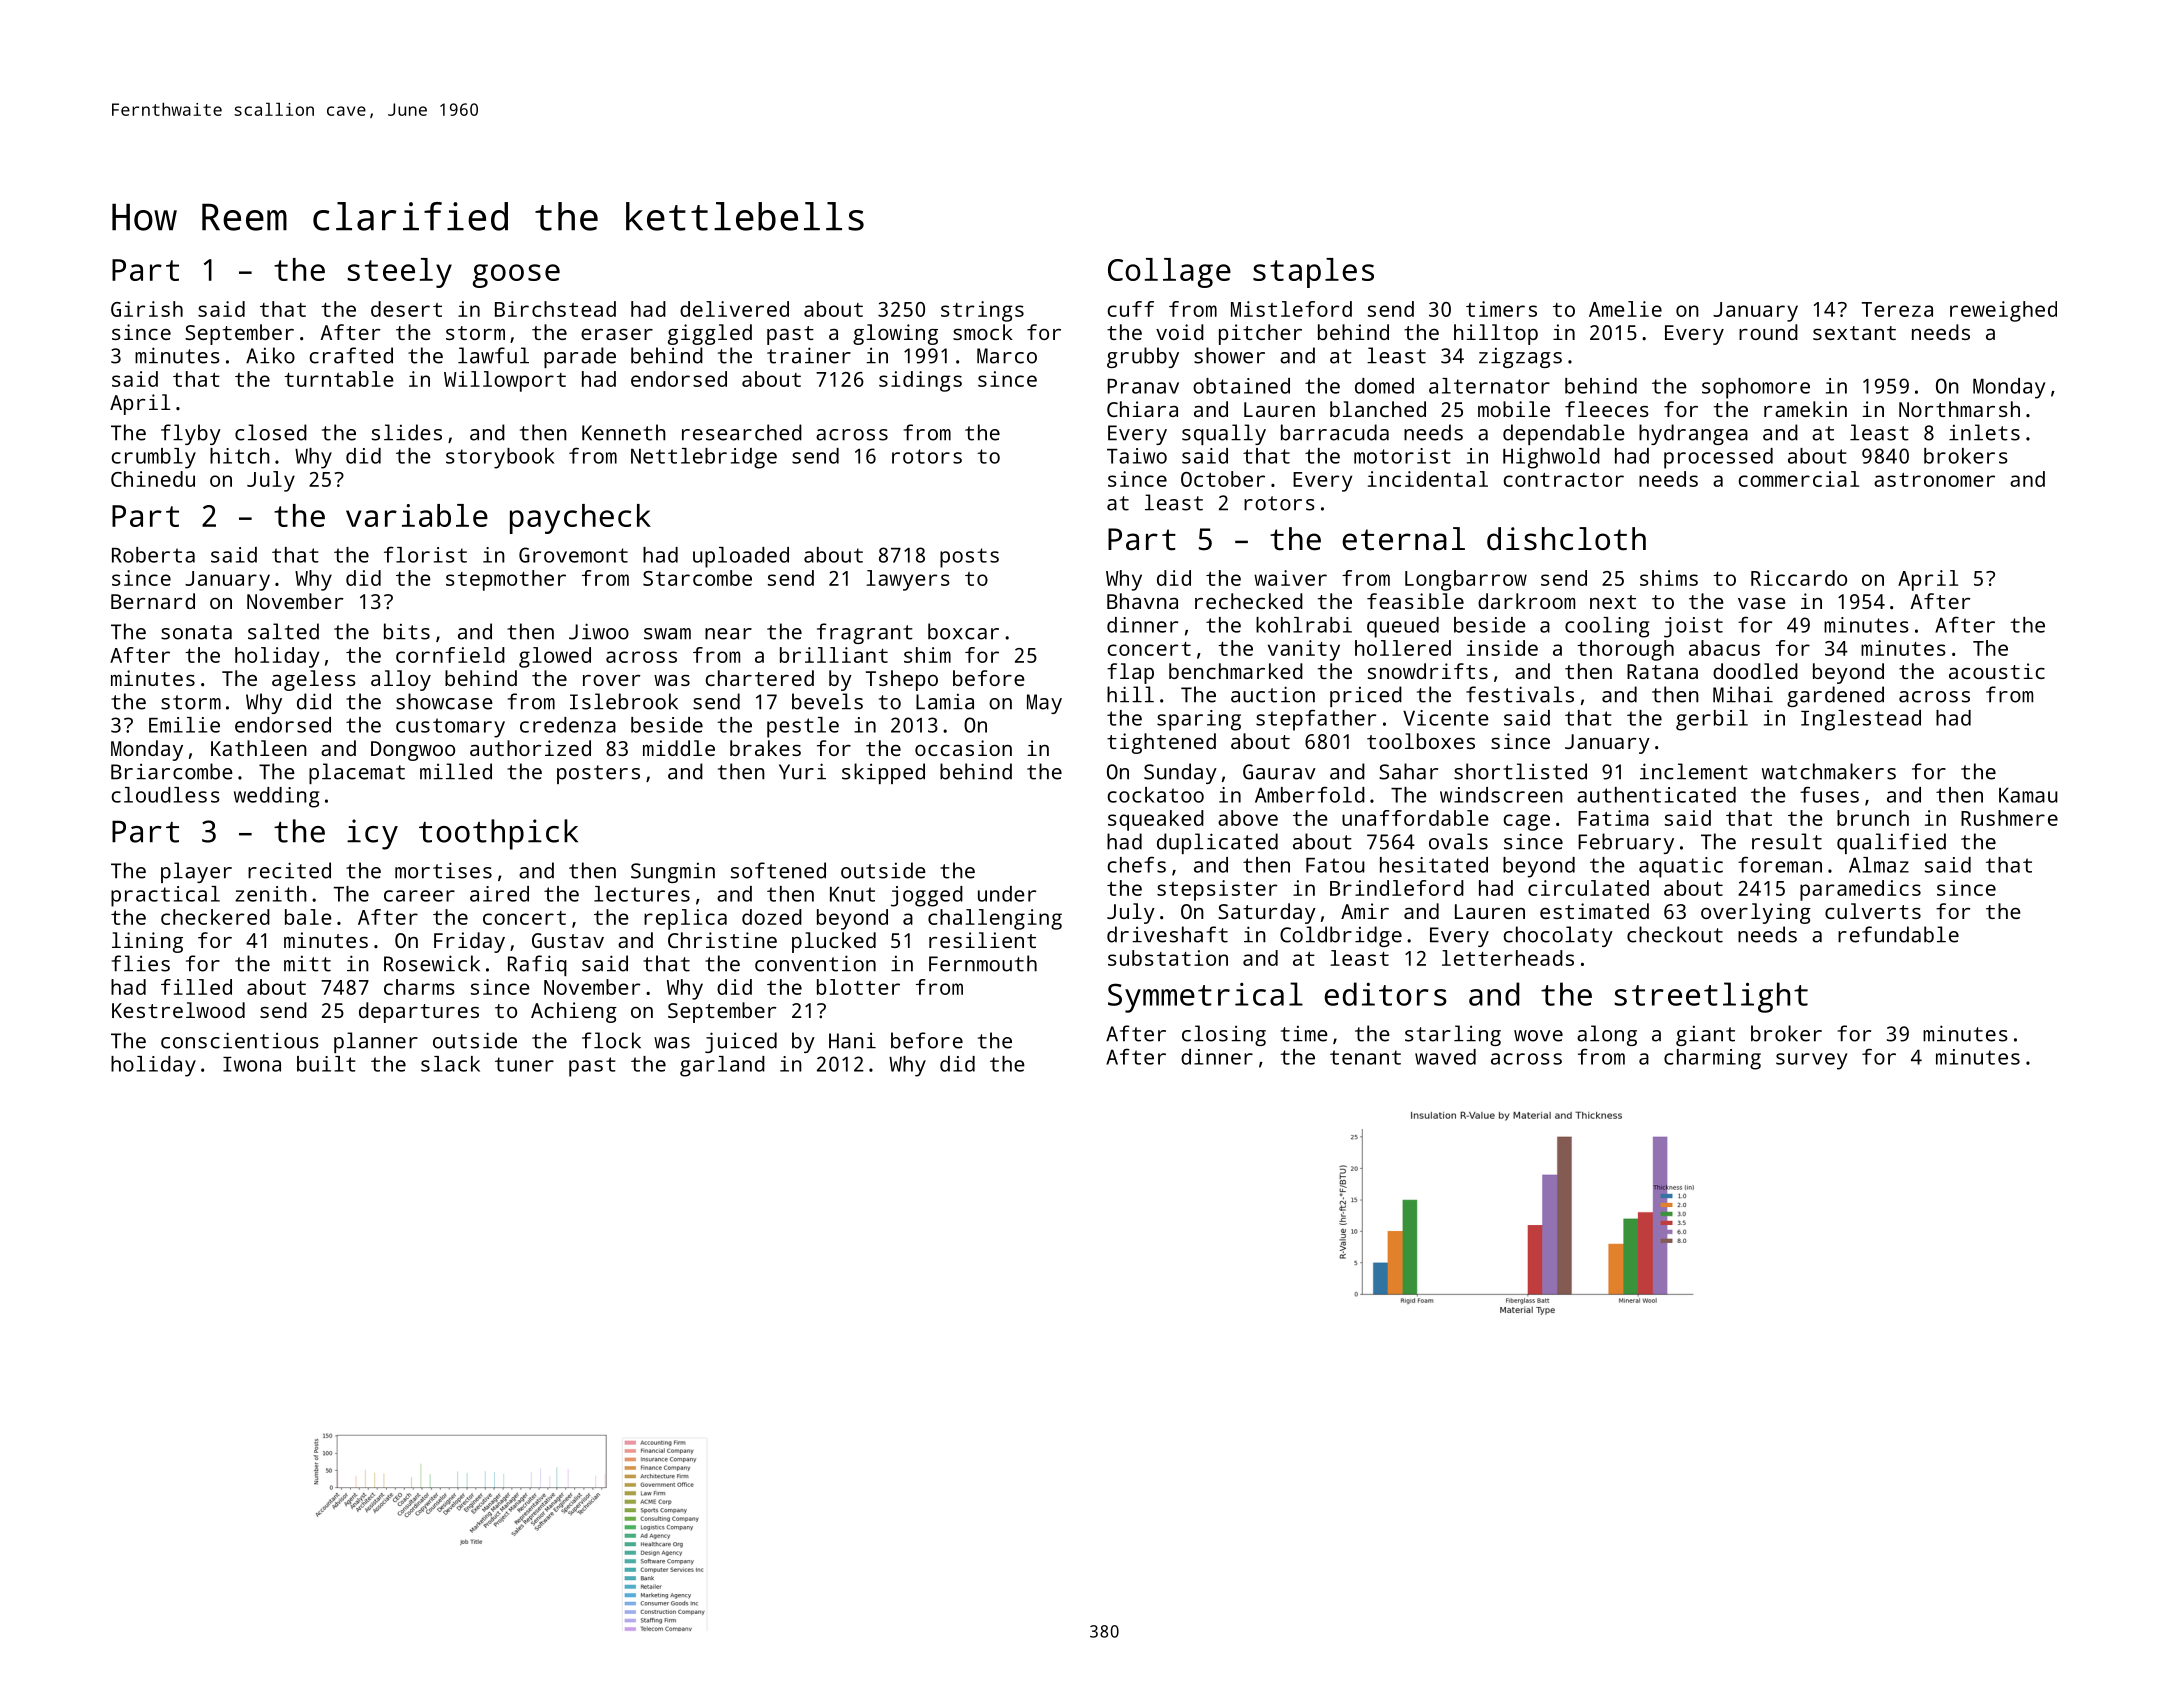 This document has height=1683, width=2178. I want to click on Collage, so click(1169, 273).
